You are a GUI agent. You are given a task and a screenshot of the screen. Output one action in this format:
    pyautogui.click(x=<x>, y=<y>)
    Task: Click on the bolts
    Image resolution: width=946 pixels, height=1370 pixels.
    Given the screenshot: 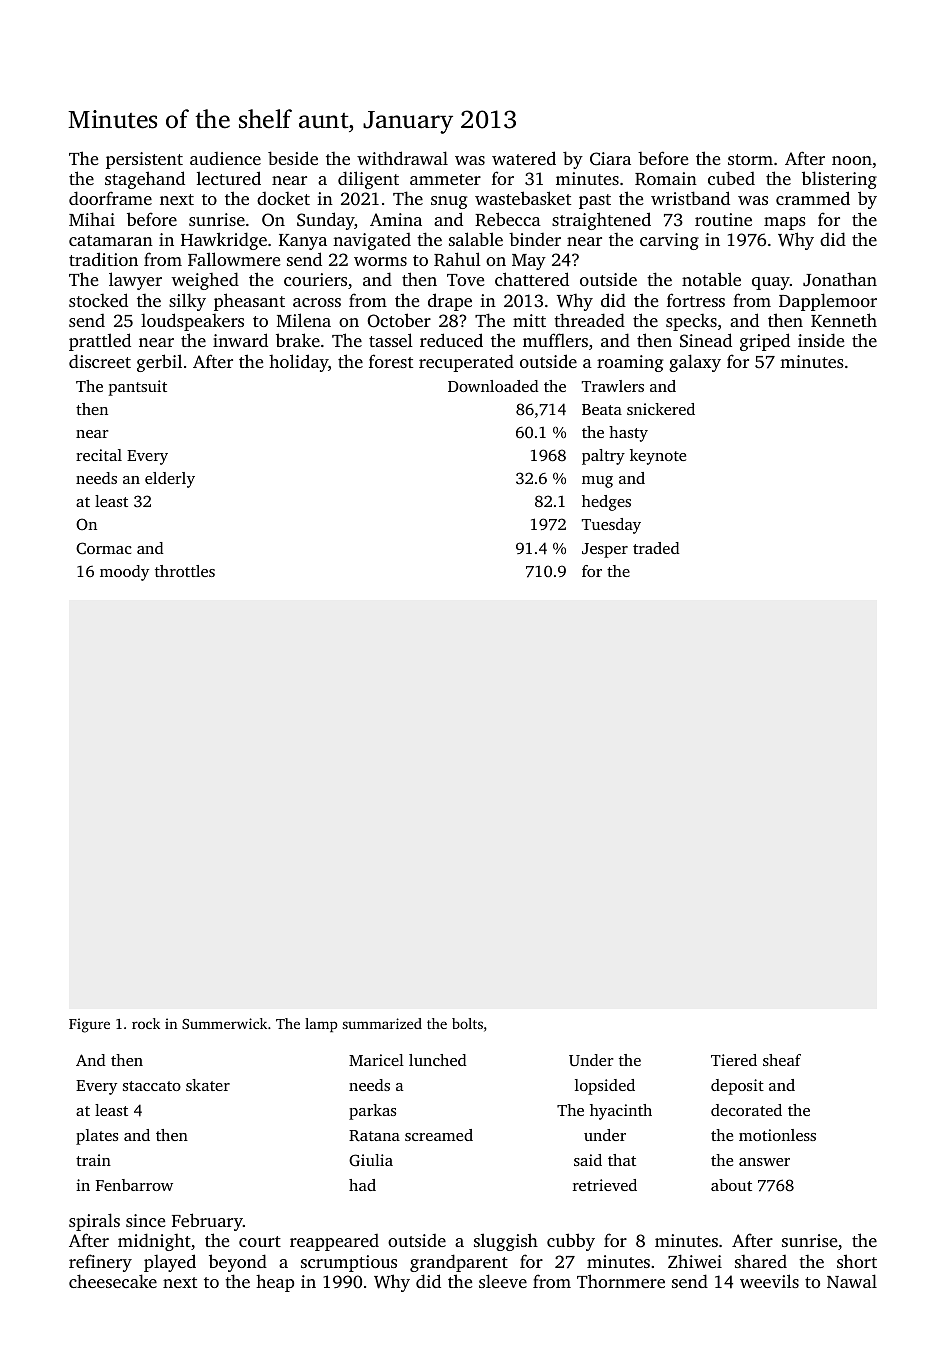 What is the action you would take?
    pyautogui.click(x=467, y=1023)
